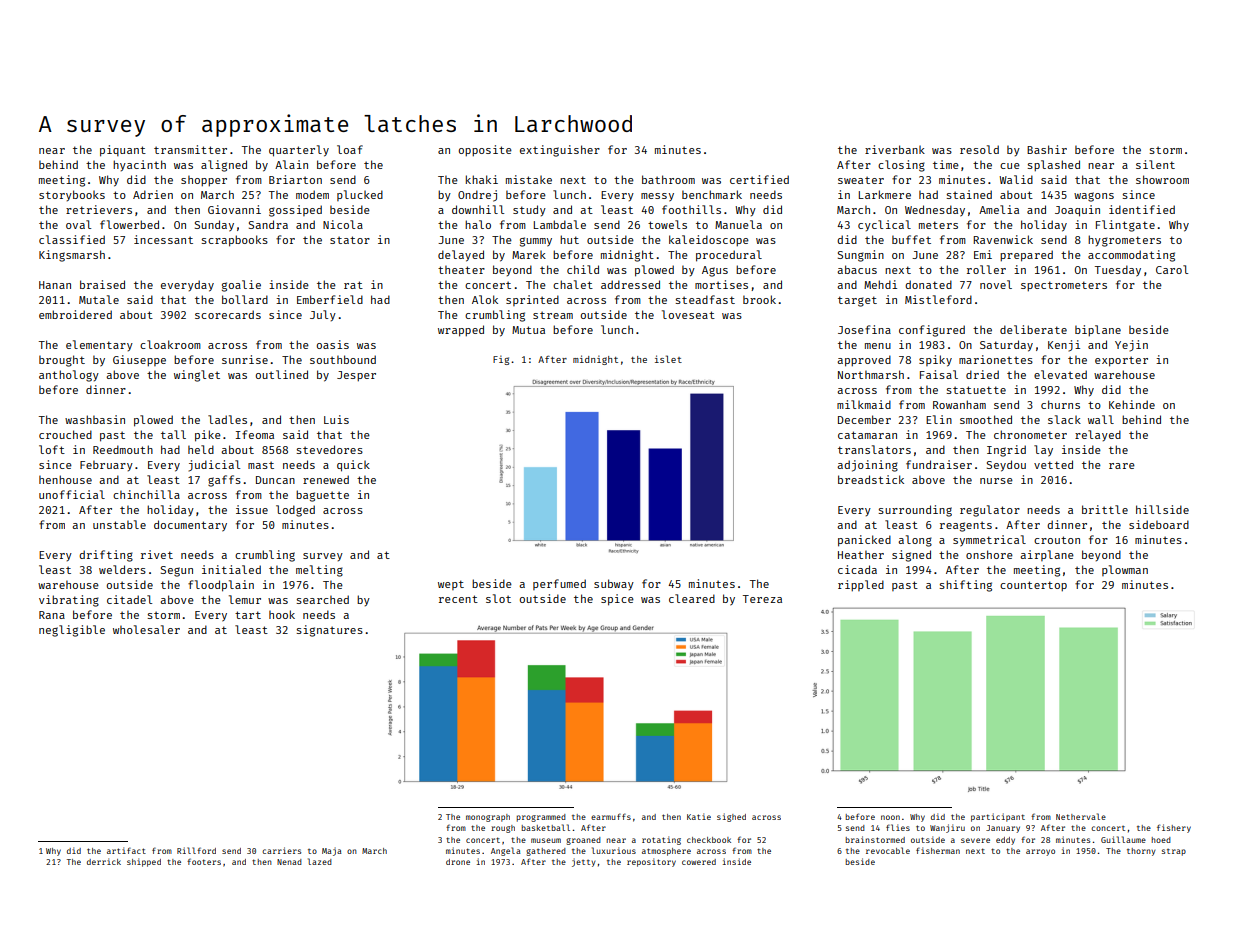  What do you see at coordinates (234, 241) in the screenshot?
I see `scrapbooks` at bounding box center [234, 241].
